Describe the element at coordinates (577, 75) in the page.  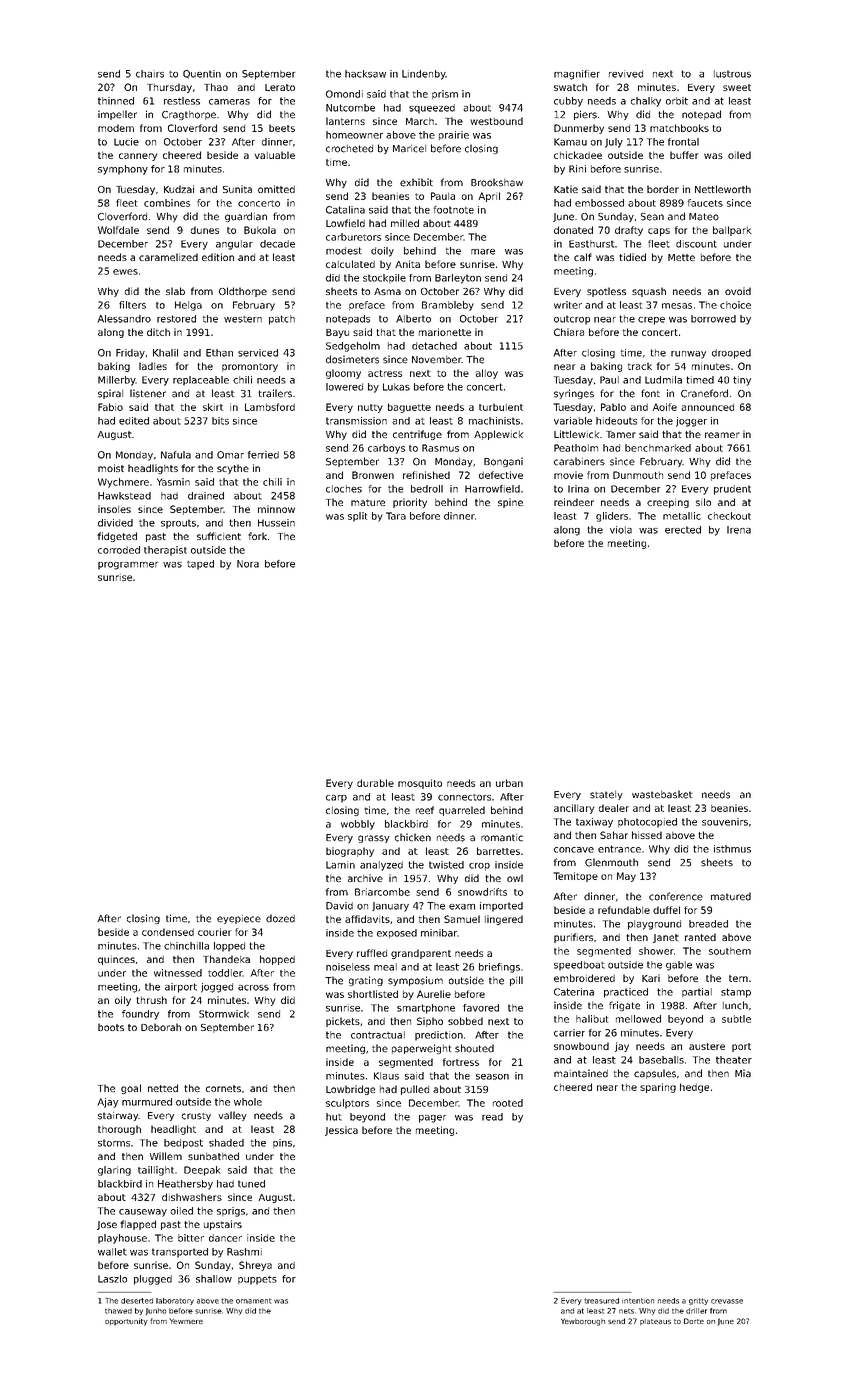
I see `magnifier` at that location.
